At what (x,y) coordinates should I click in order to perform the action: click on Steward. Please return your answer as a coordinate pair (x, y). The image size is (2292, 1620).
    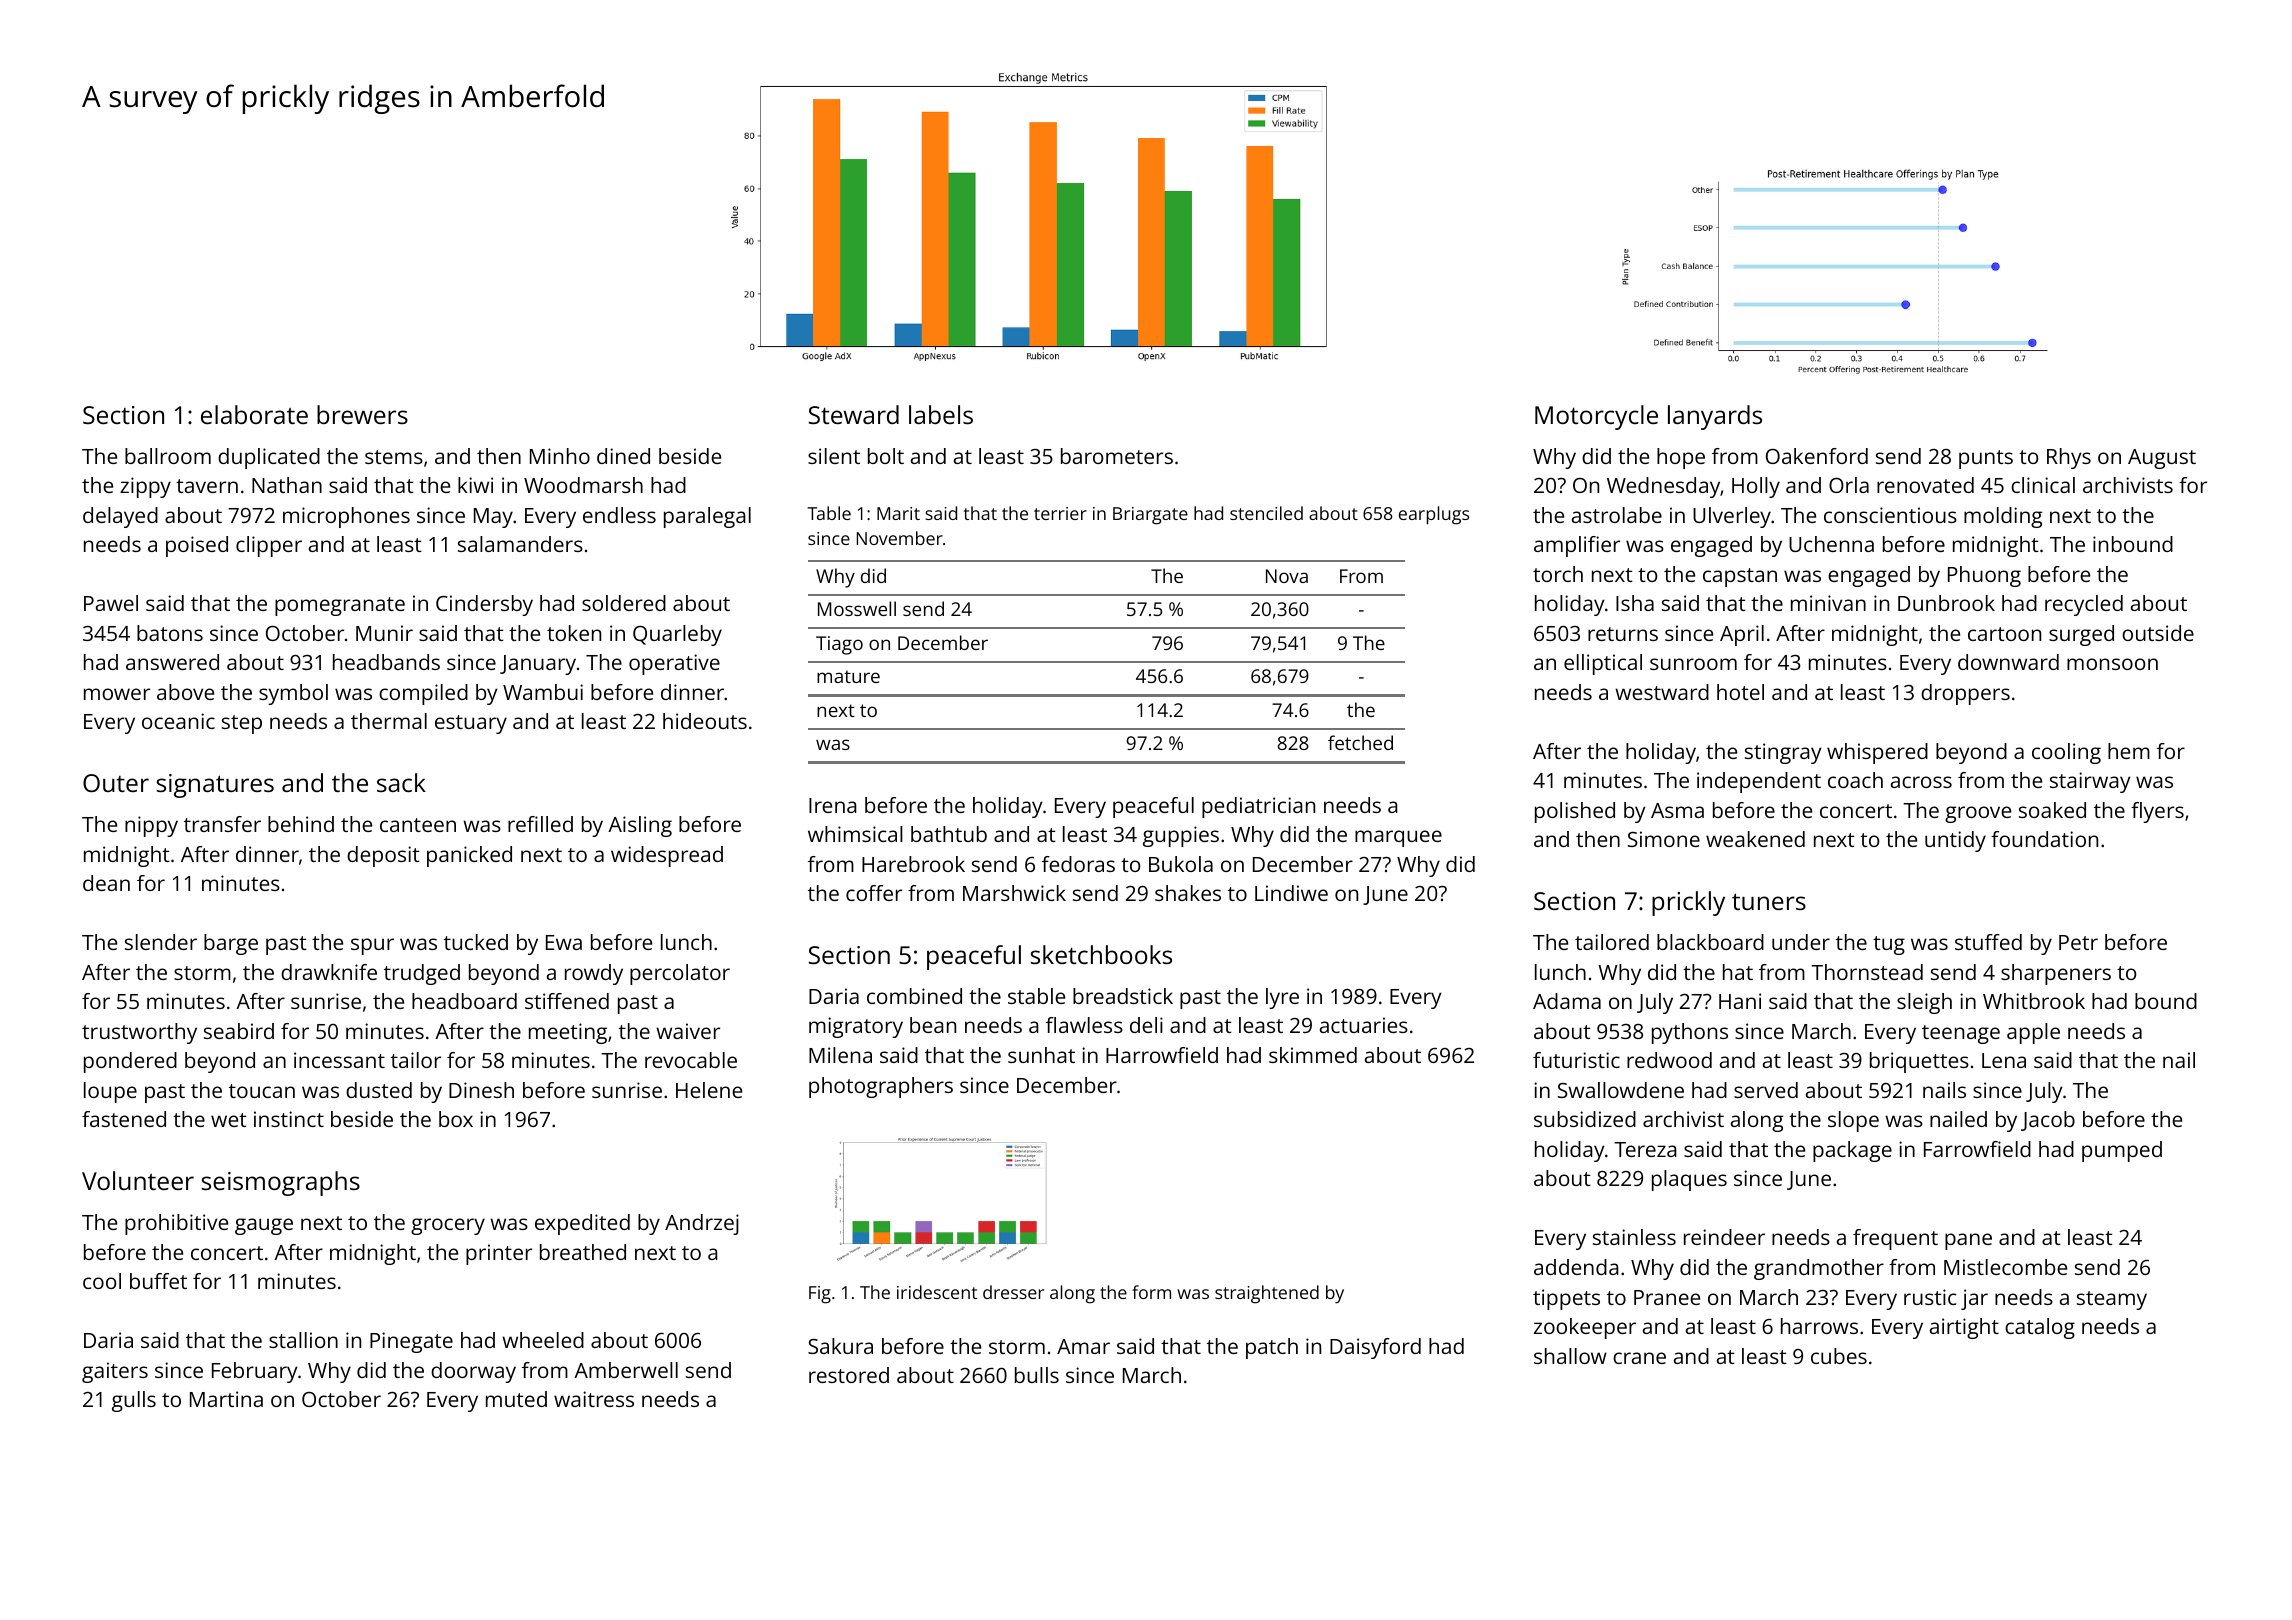
    Looking at the image, I should click on (854, 414).
